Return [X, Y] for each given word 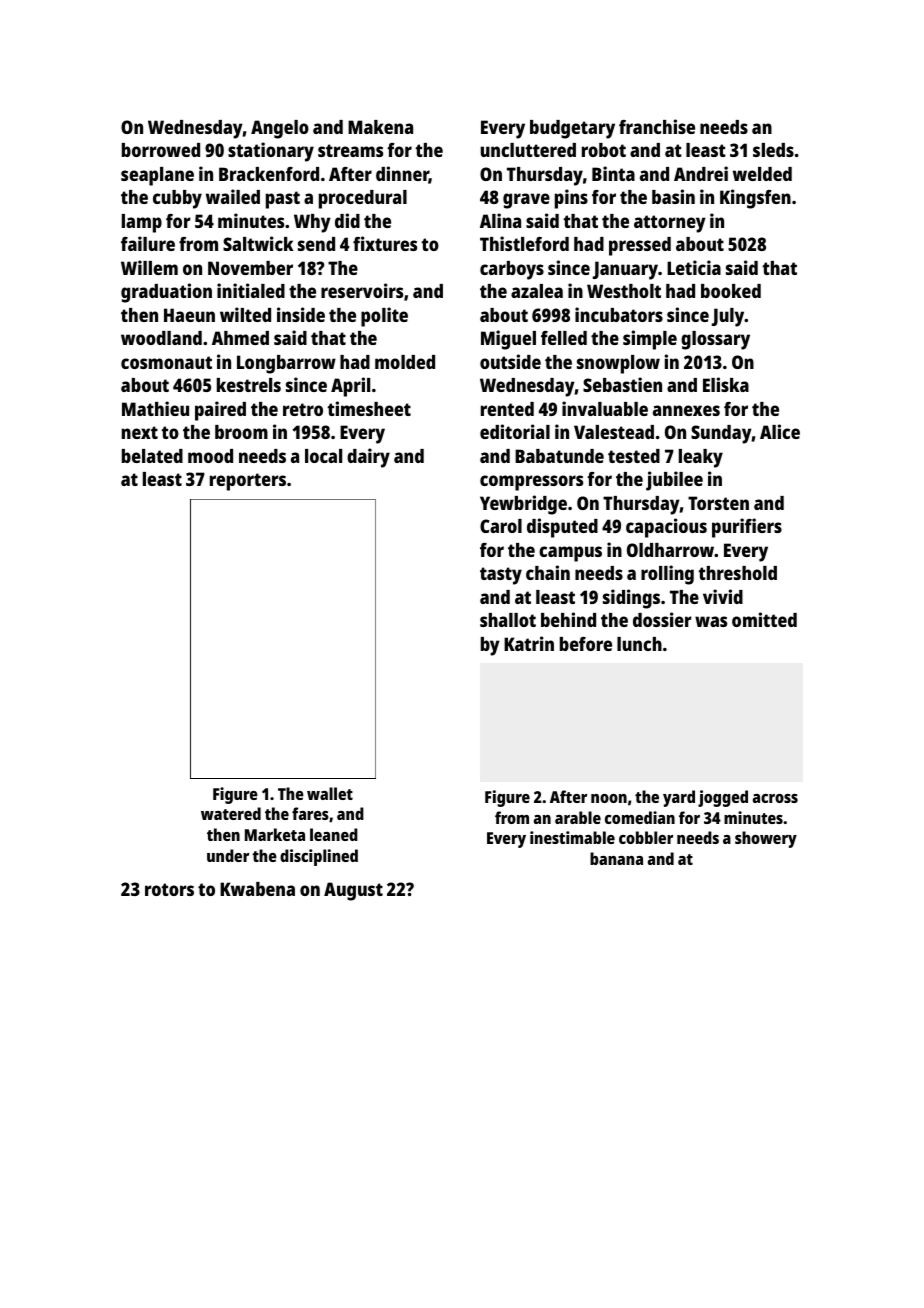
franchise [657, 126]
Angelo [280, 129]
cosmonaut [166, 362]
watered [231, 813]
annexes [686, 410]
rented [507, 409]
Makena [380, 127]
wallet [330, 793]
